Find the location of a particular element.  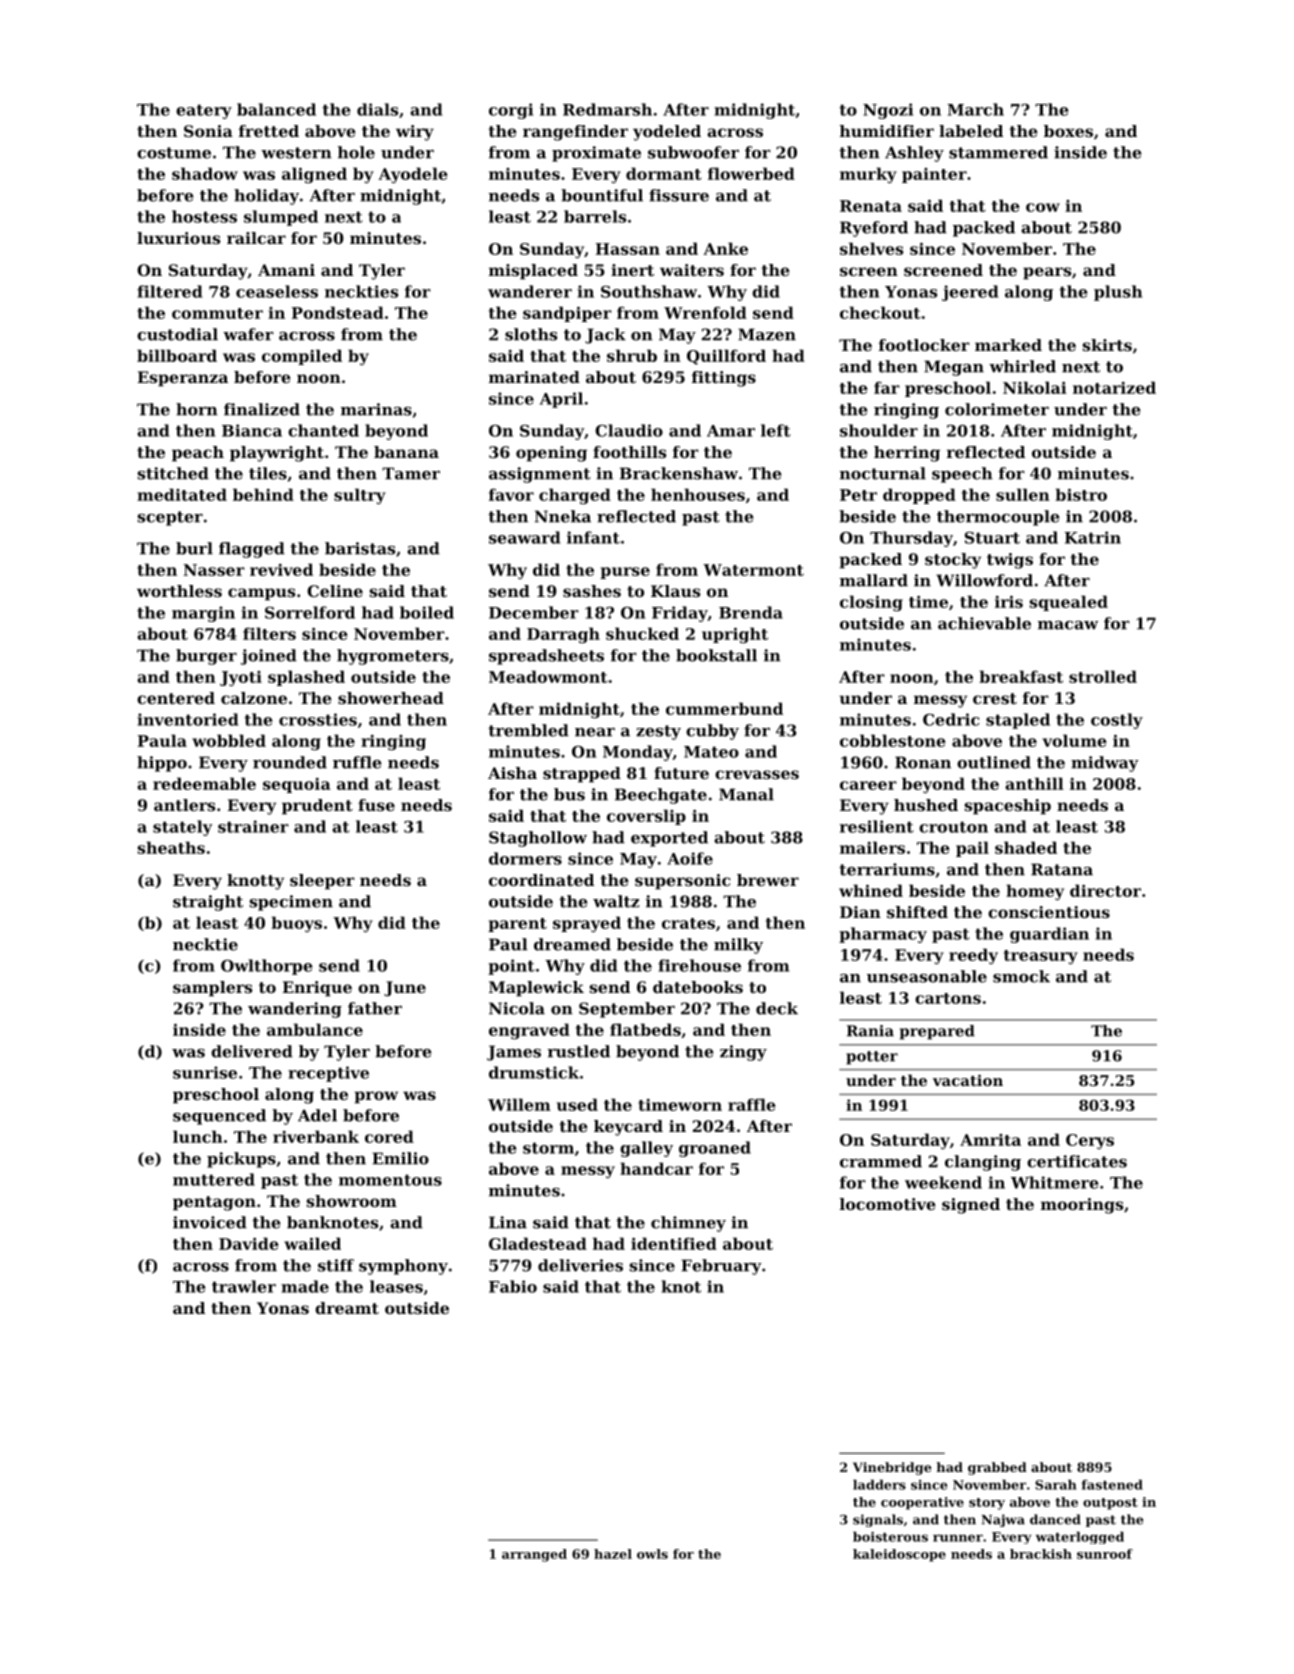

scepter is located at coordinates (170, 518).
